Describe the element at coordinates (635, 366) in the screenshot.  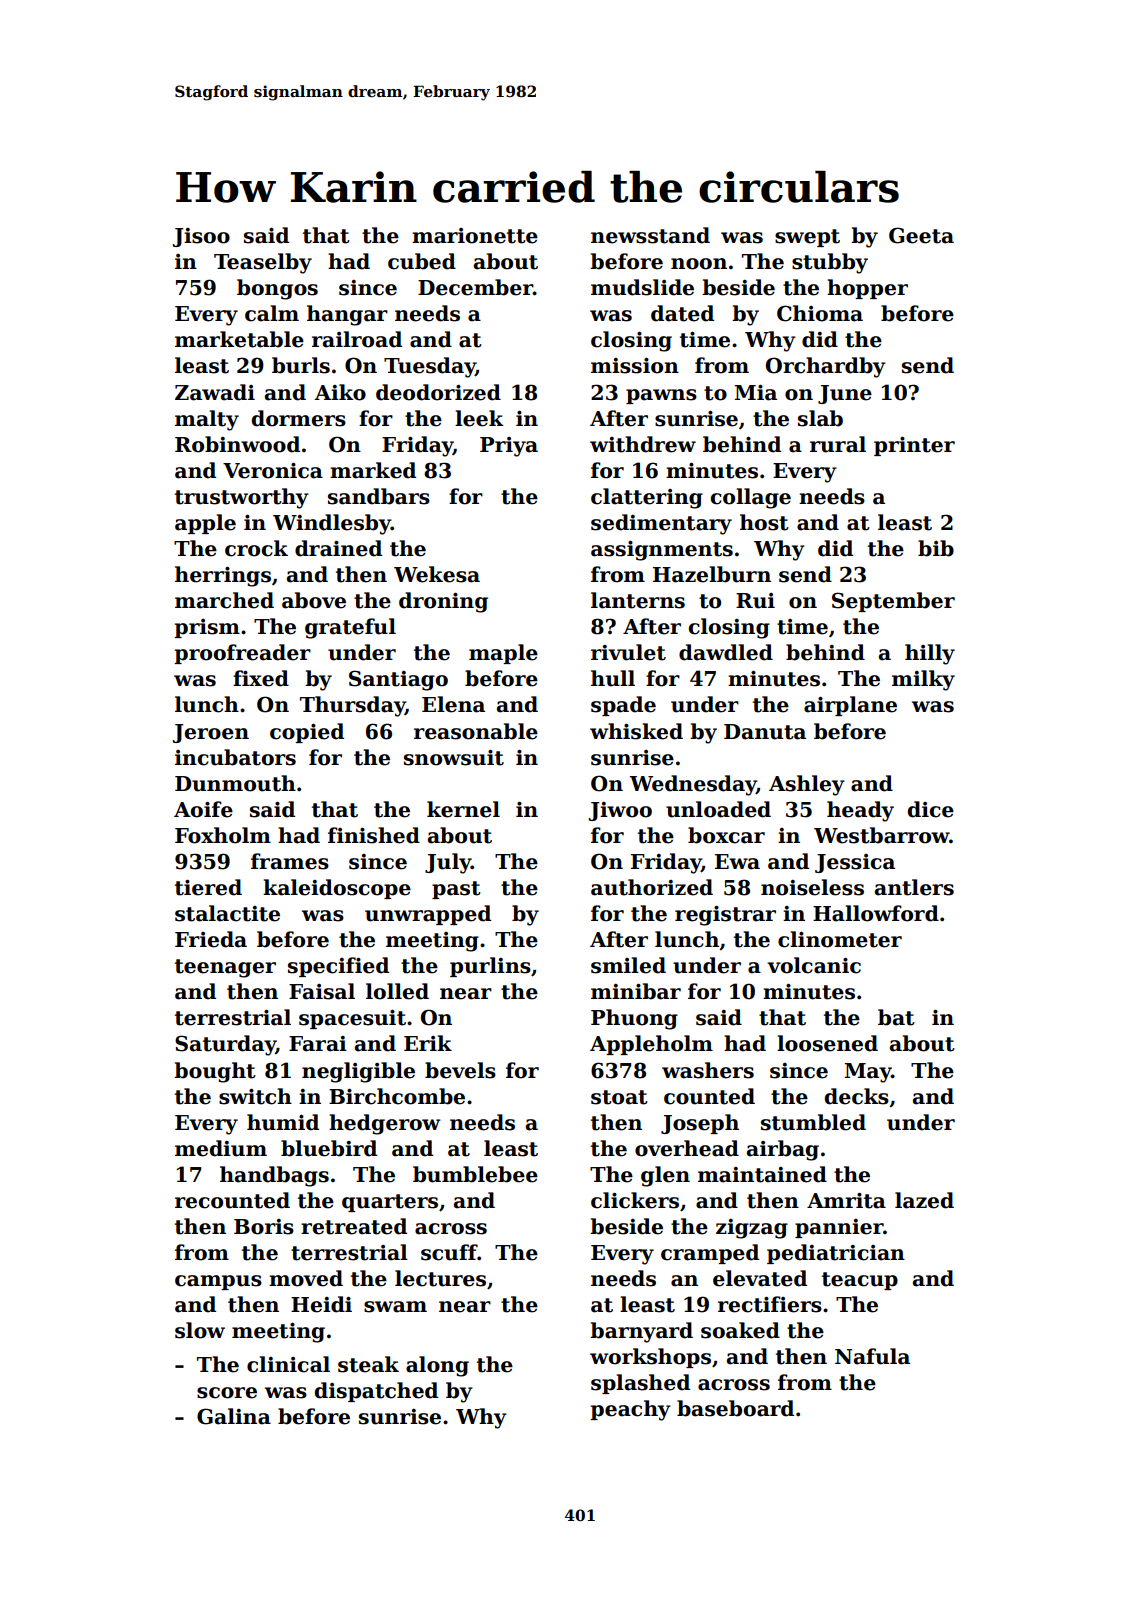
I see `mission` at that location.
